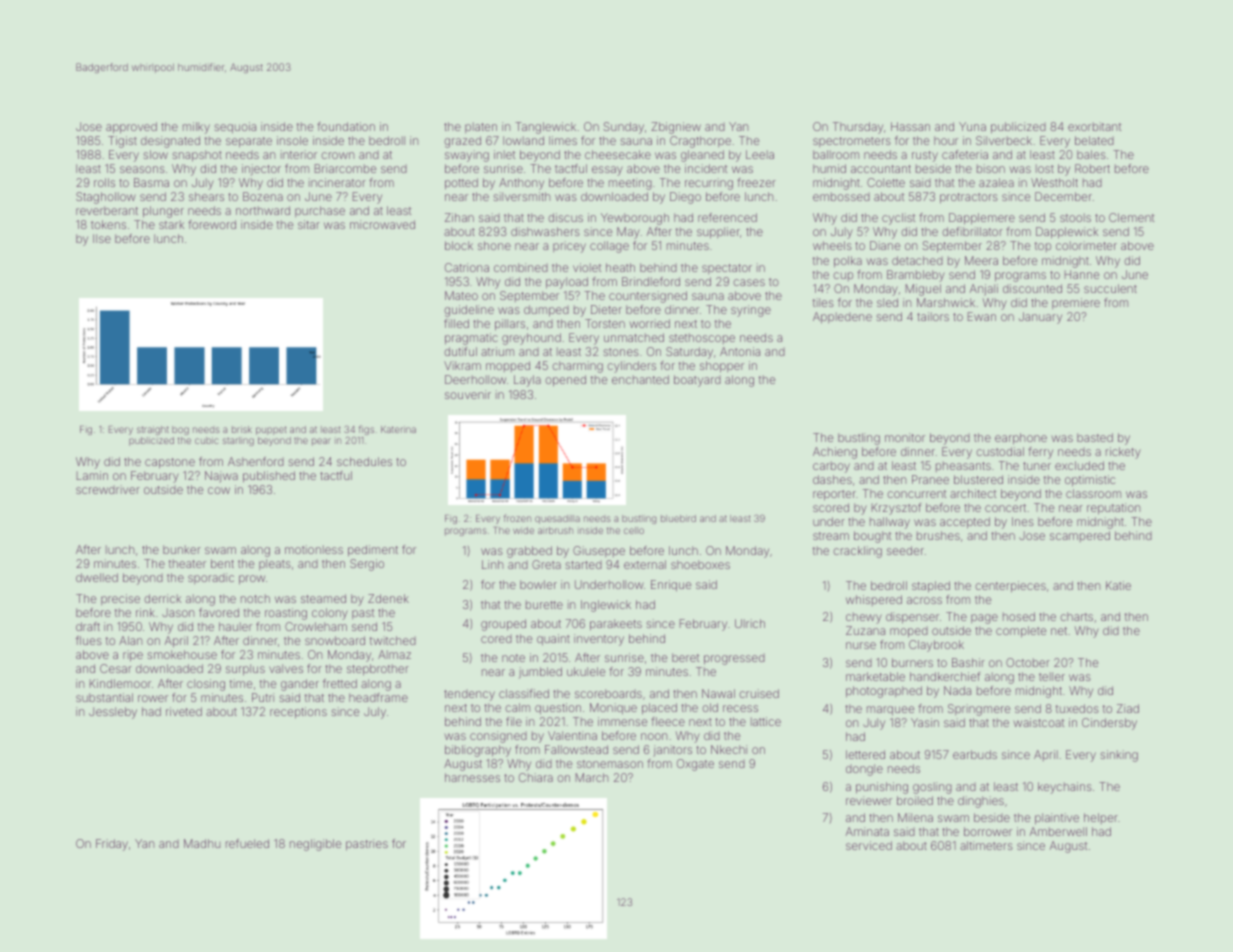 Image resolution: width=1233 pixels, height=952 pixels. What do you see at coordinates (869, 845) in the screenshot?
I see `serviced` at bounding box center [869, 845].
